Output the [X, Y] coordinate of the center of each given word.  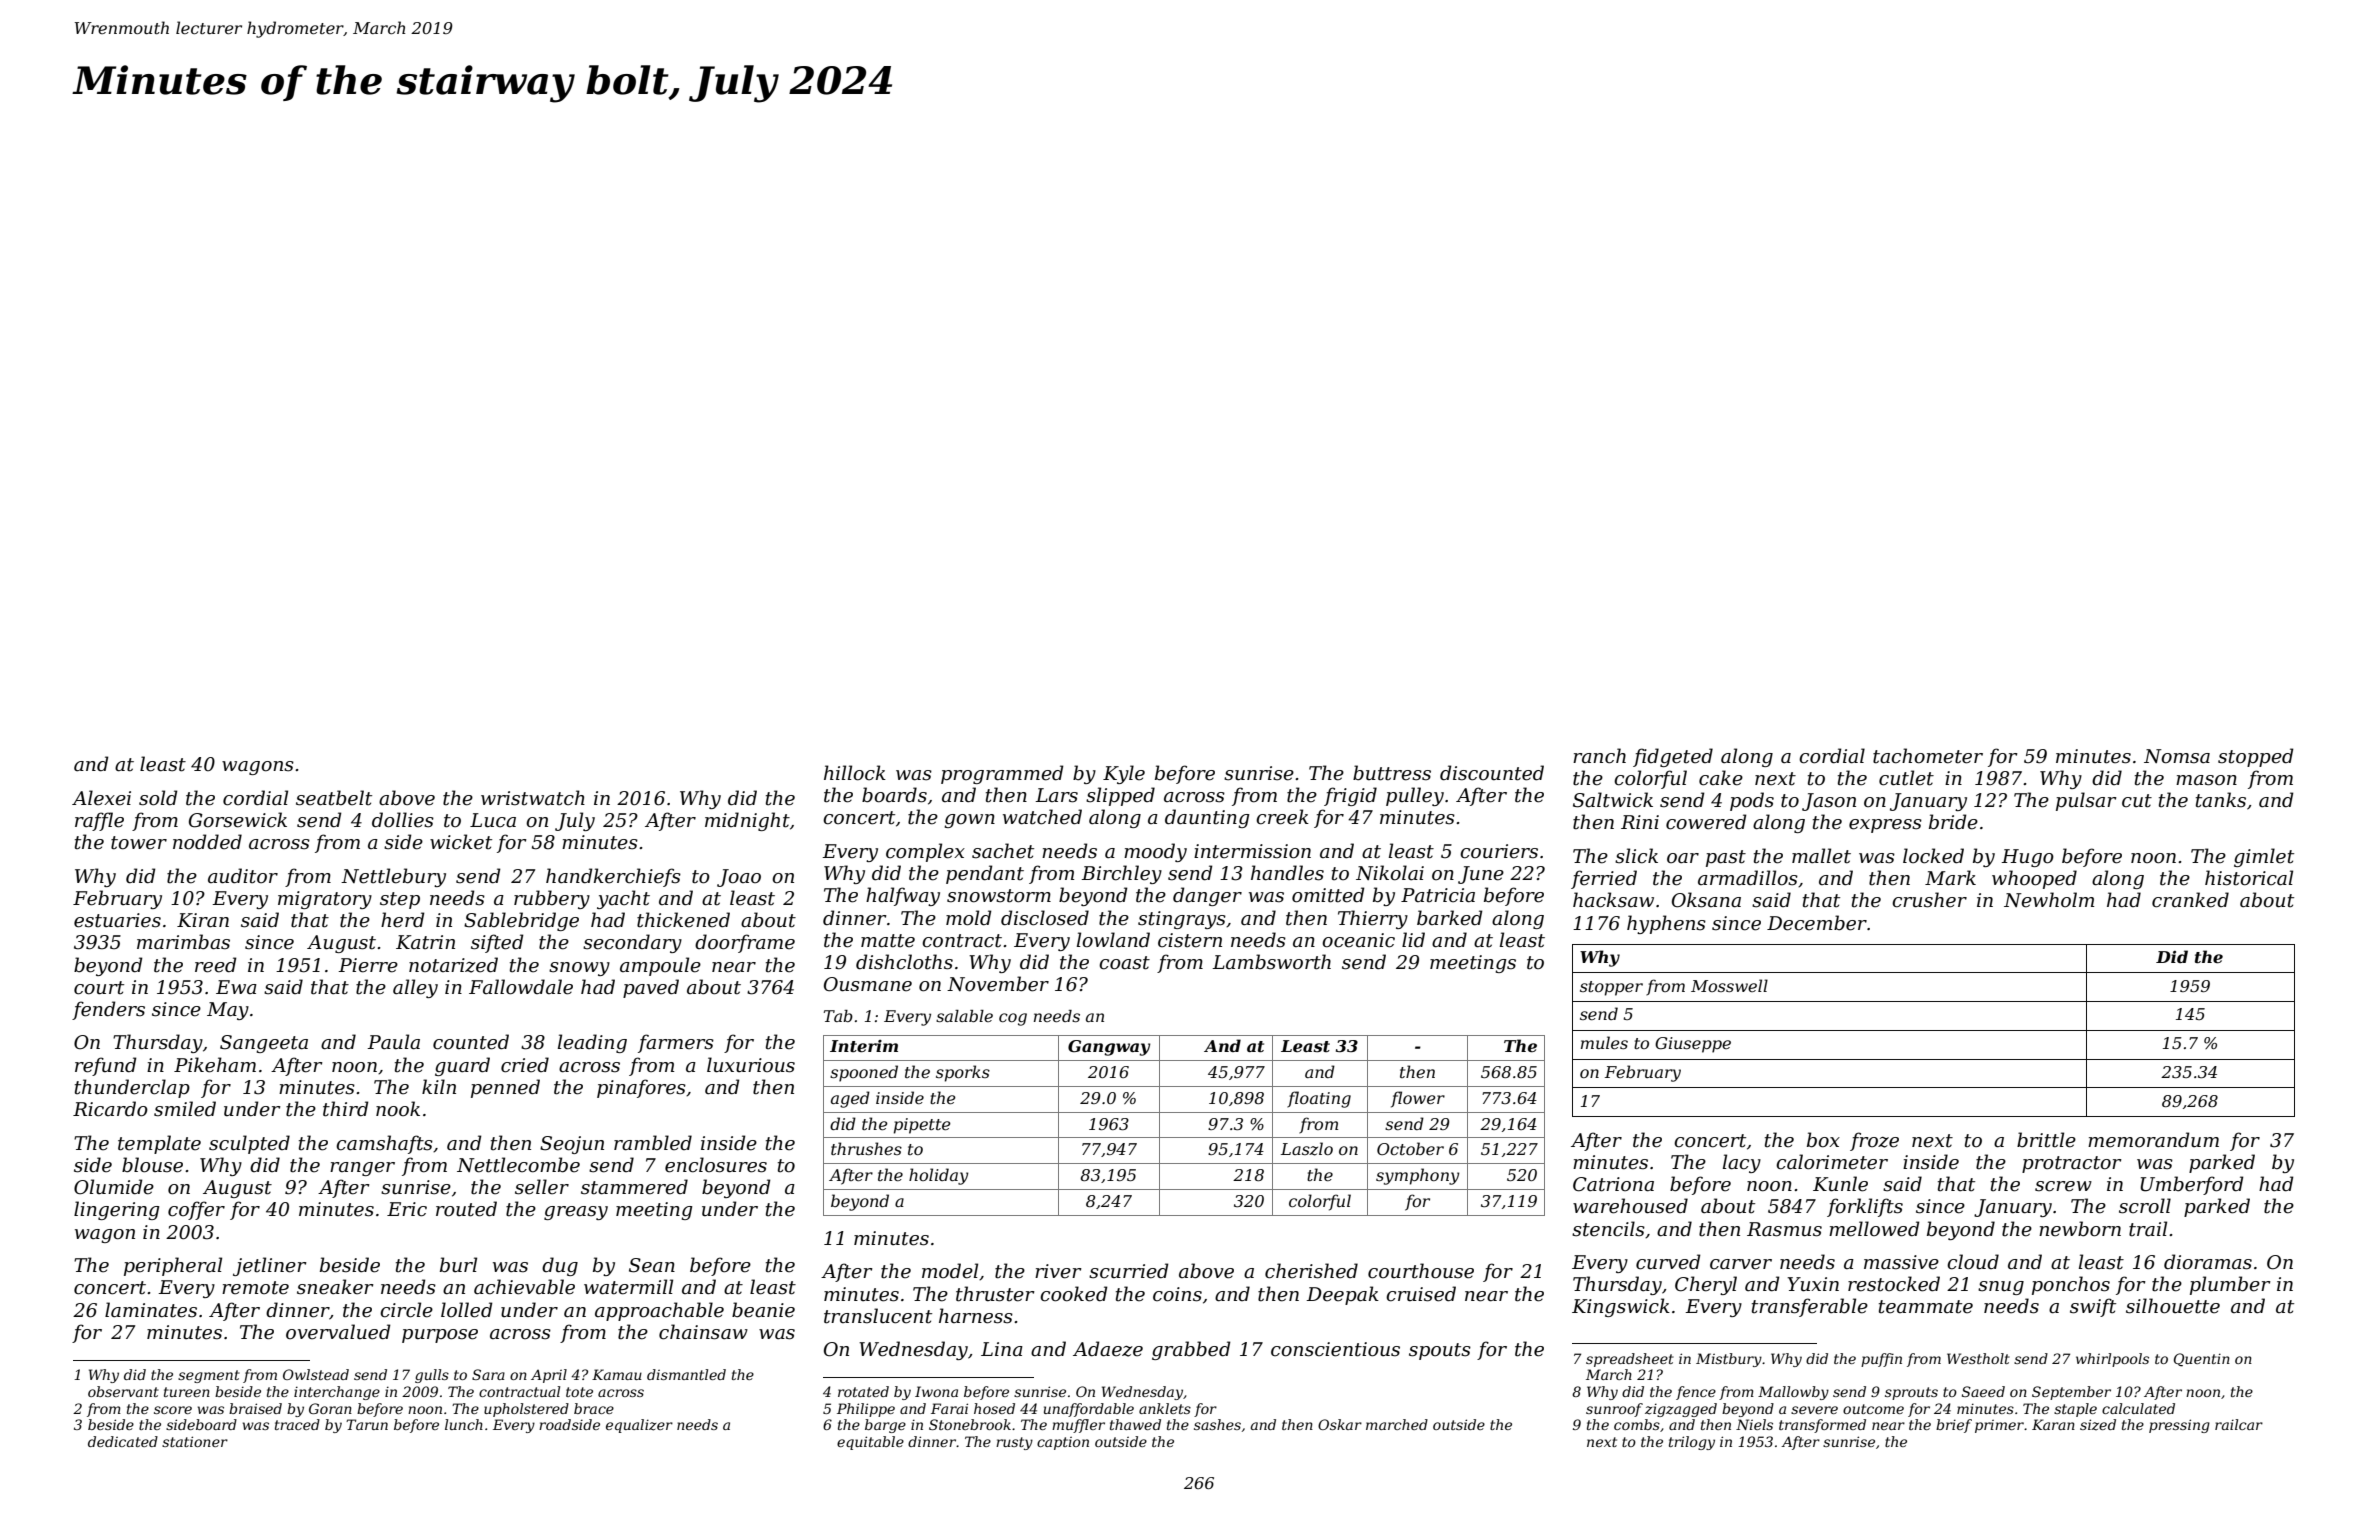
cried [525, 1065]
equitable [870, 1443]
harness [976, 1316]
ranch [1599, 756]
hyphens [1666, 924]
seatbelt [334, 798]
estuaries [117, 920]
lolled [467, 1310]
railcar [2239, 1424]
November [998, 984]
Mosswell [1729, 985]
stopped [2256, 757]
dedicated [123, 1441]
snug [2001, 1288]
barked [1450, 918]
